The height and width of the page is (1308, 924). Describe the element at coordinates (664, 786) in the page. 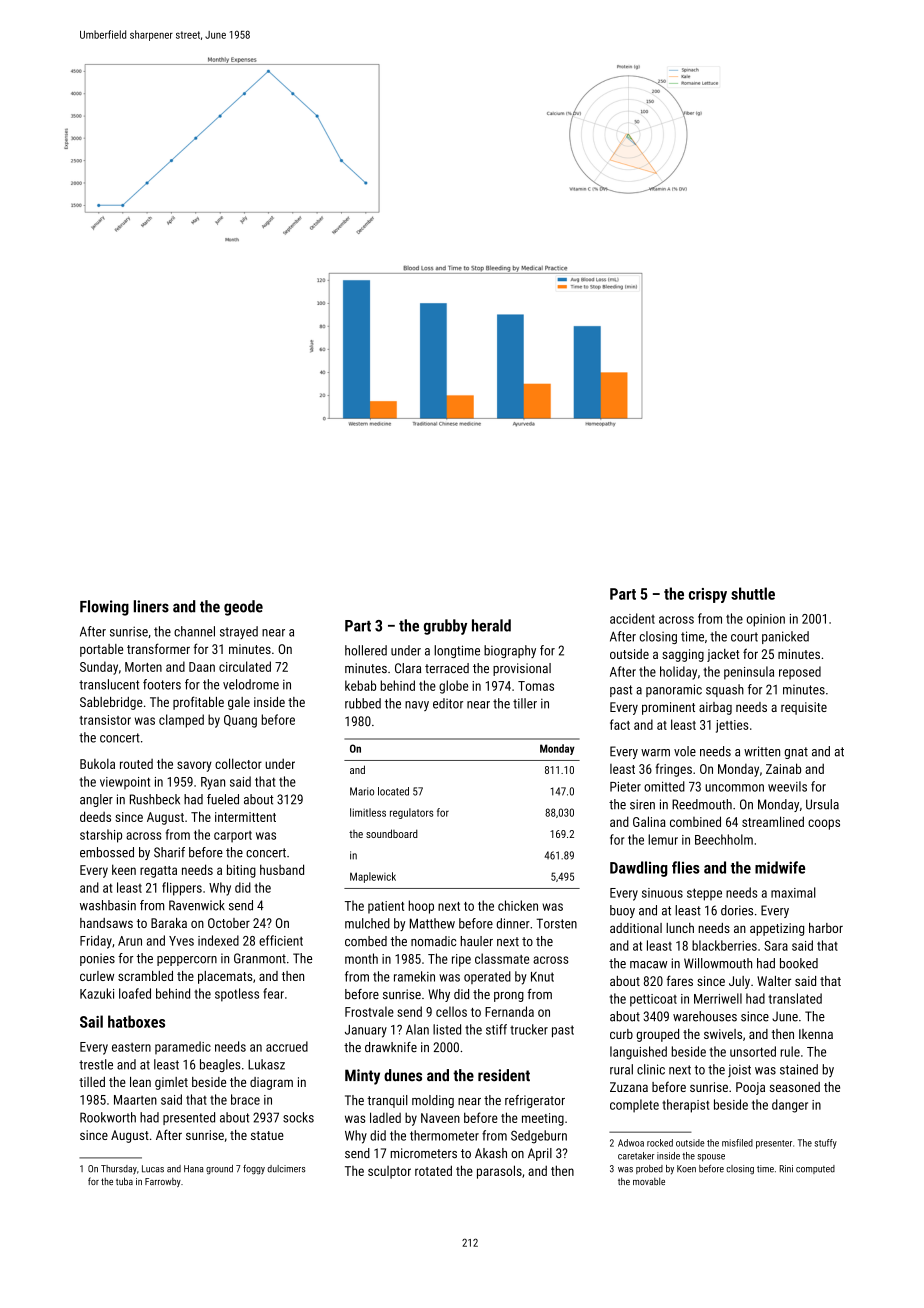

I see `omitted` at that location.
